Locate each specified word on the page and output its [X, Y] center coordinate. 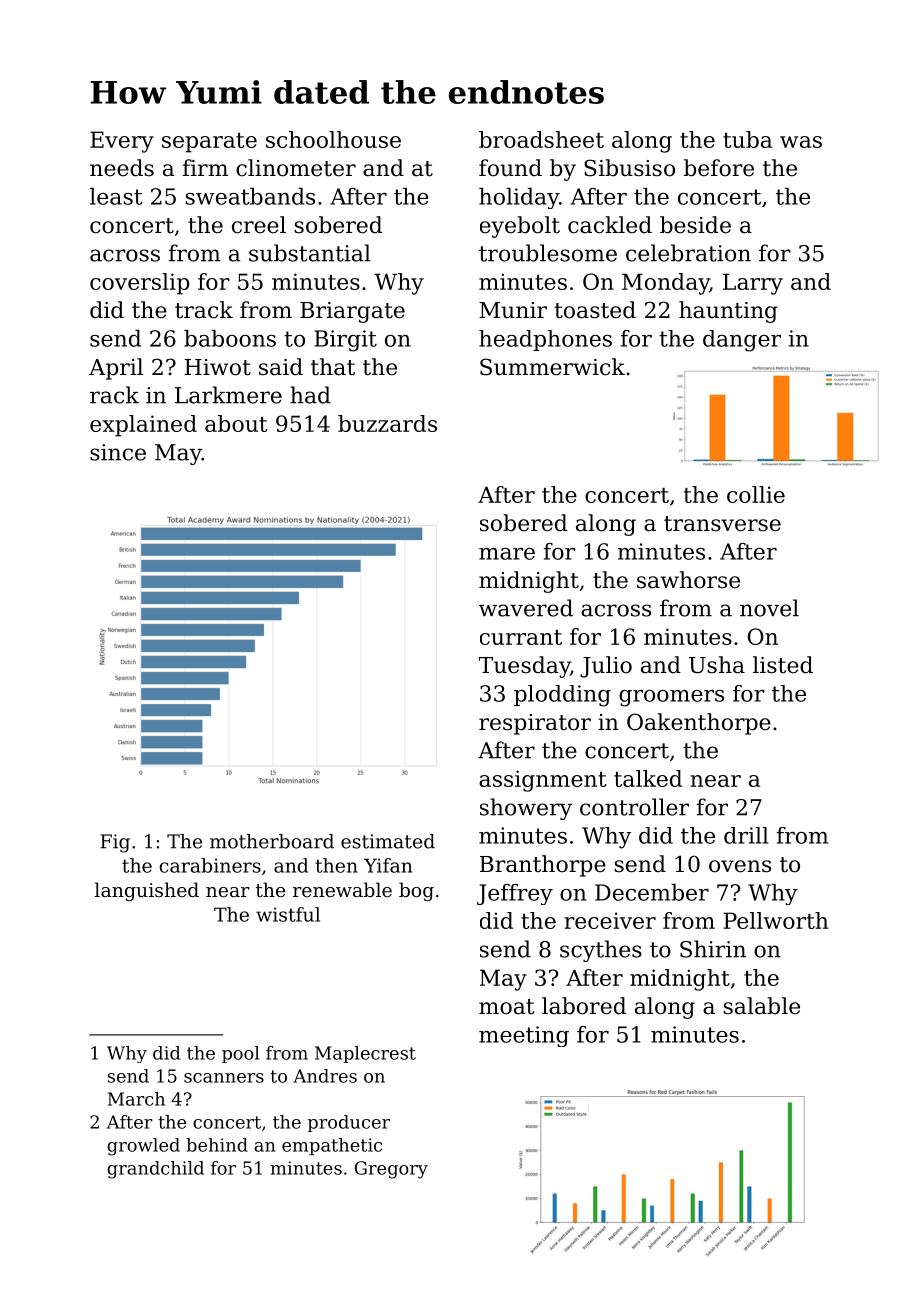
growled [143, 1147]
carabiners [210, 865]
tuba [747, 139]
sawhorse [688, 580]
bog [416, 891]
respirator [535, 724]
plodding [562, 696]
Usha [717, 665]
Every [122, 142]
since [118, 452]
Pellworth [776, 920]
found [510, 168]
